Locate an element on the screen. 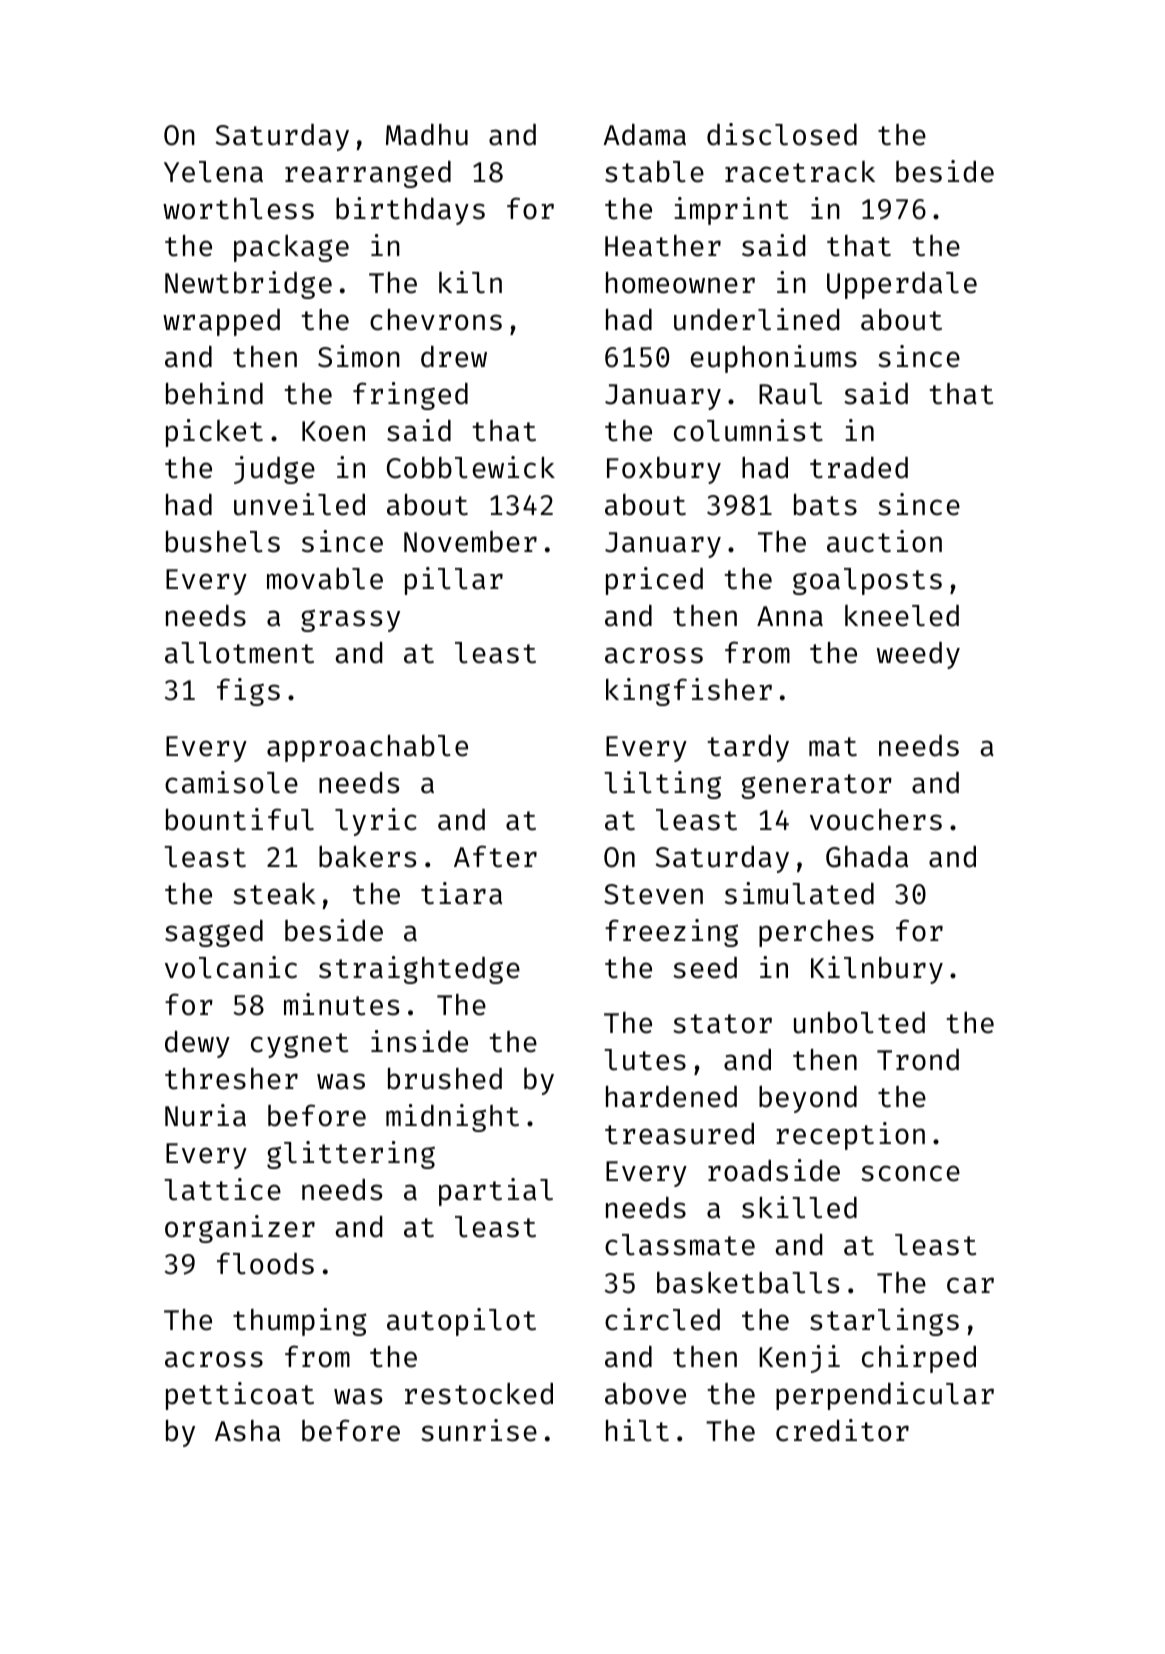 This screenshot has height=1654, width=1165. Madhu is located at coordinates (427, 134).
